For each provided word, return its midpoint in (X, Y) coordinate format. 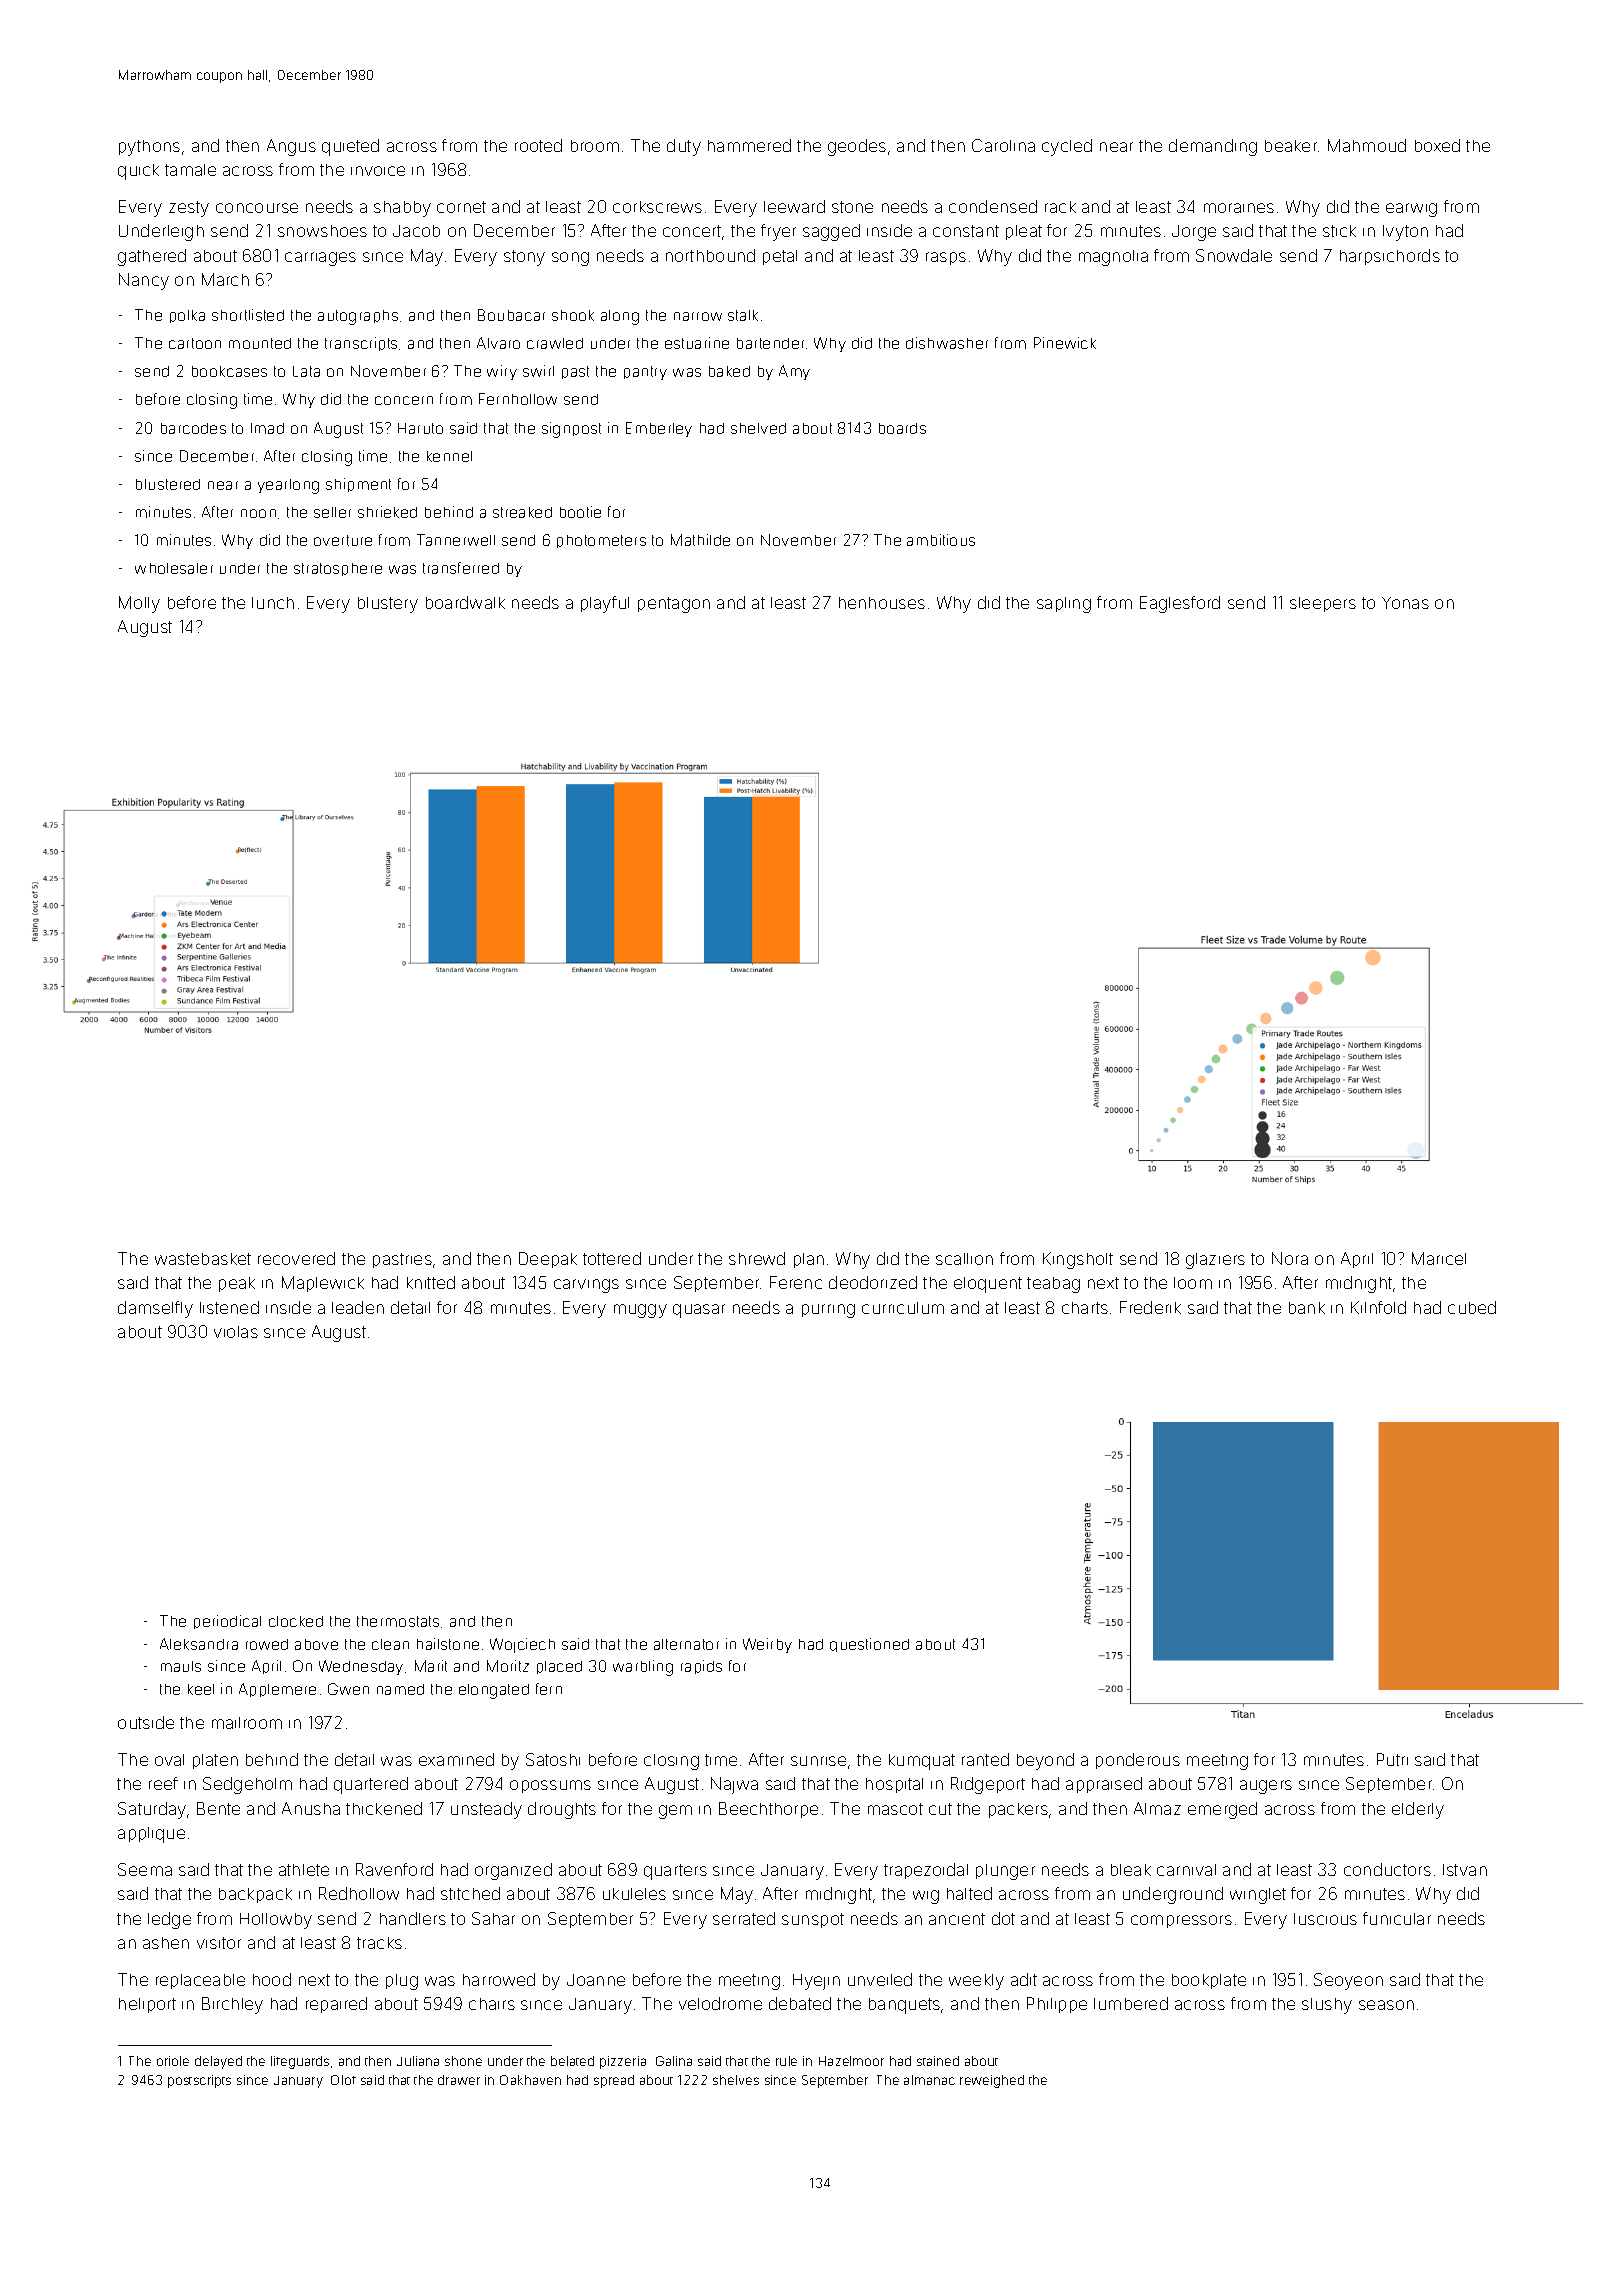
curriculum (903, 1308)
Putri (1392, 1759)
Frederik (1150, 1307)
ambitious (941, 540)
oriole (173, 2061)
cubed (1472, 1307)
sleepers (1323, 604)
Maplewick (323, 1284)
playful (605, 604)
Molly (139, 604)
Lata (306, 371)
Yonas (1405, 603)
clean (390, 1644)
